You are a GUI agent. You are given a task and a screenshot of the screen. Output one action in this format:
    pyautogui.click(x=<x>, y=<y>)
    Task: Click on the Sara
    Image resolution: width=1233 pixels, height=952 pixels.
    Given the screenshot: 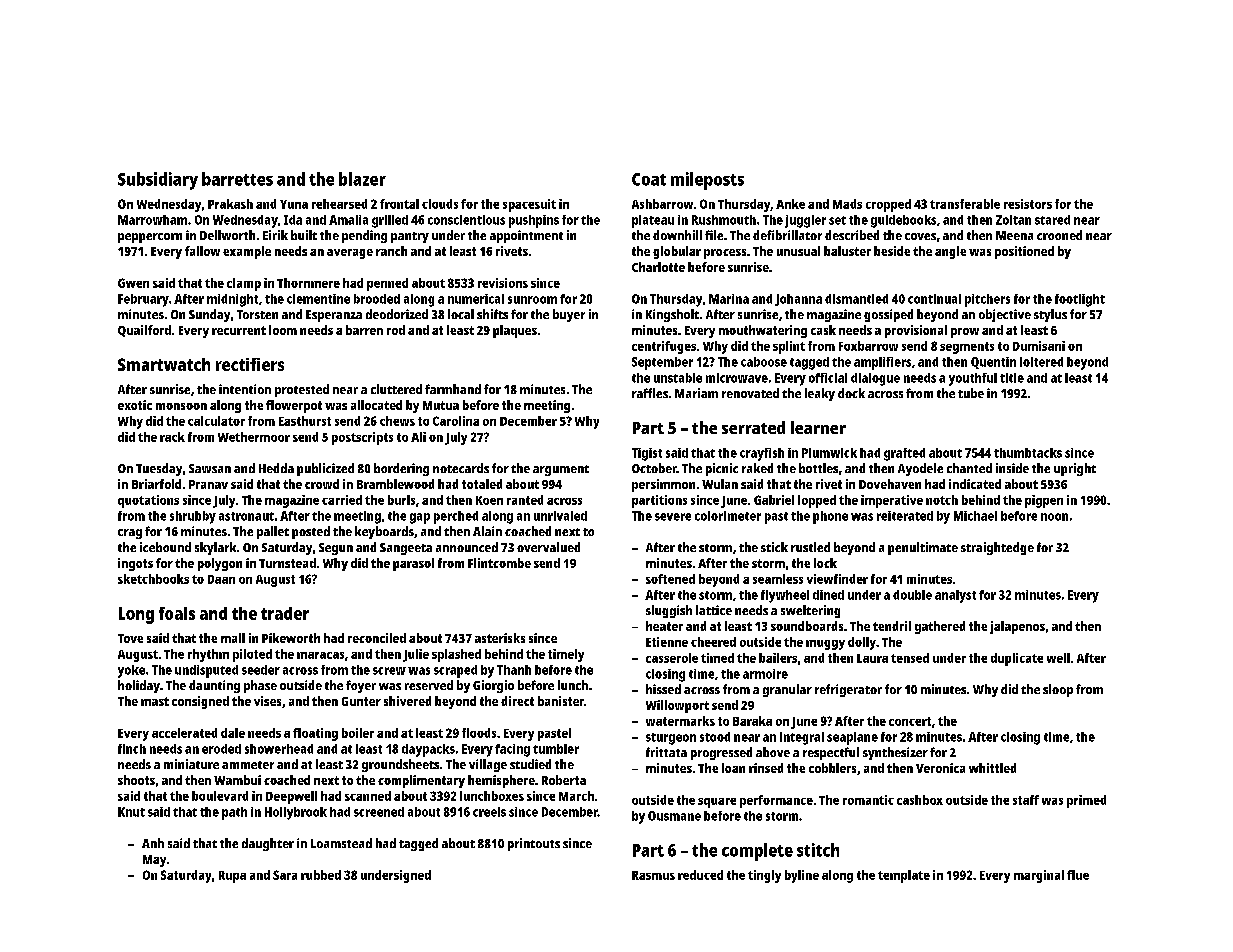 What is the action you would take?
    pyautogui.click(x=285, y=875)
